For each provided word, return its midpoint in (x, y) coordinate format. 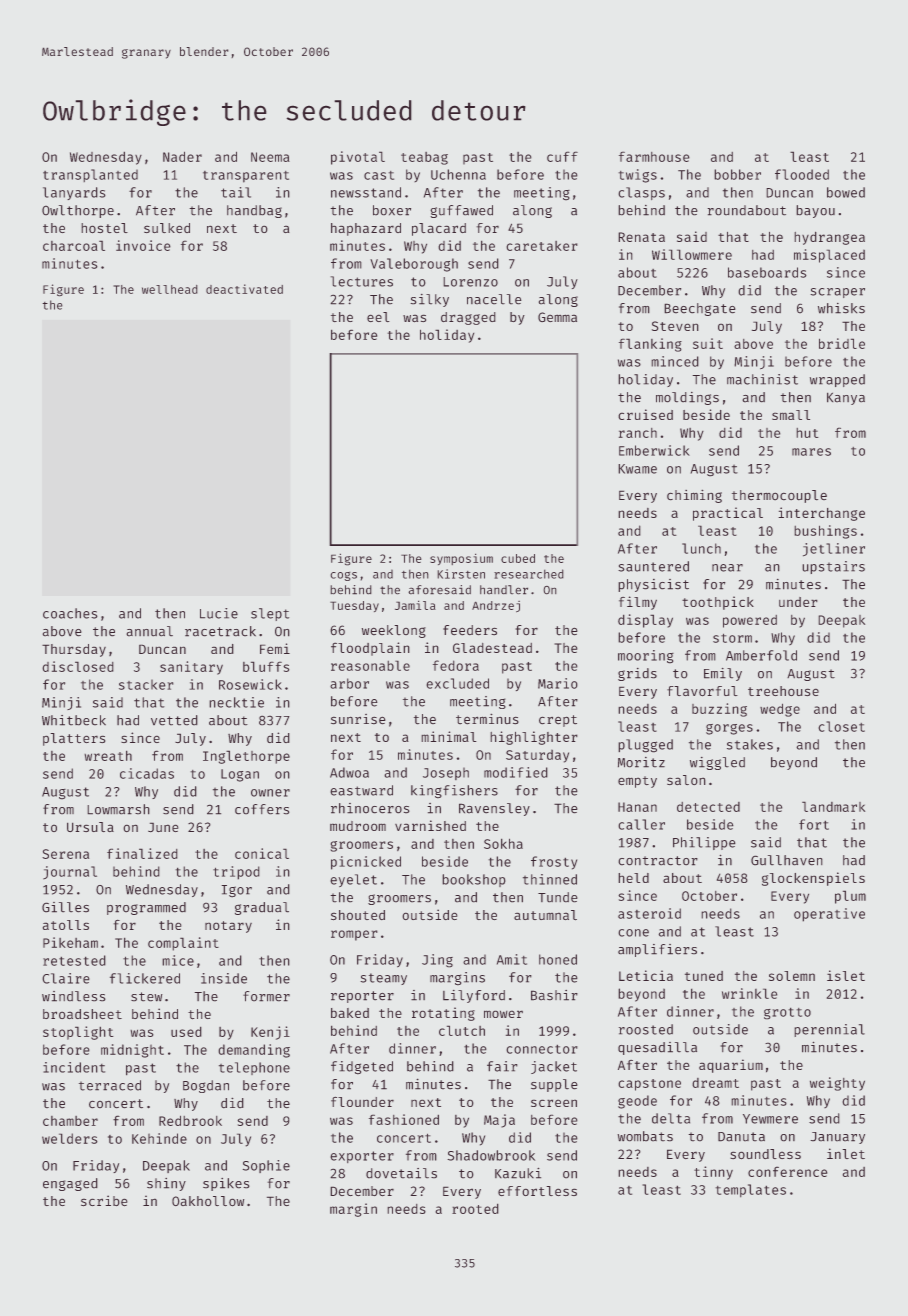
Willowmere (692, 254)
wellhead (170, 289)
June (163, 827)
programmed (146, 908)
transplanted (90, 175)
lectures (361, 281)
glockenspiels (813, 879)
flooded (802, 174)
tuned (704, 976)
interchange (821, 514)
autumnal (545, 915)
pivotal (358, 158)
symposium (461, 559)
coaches (70, 613)
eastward (361, 790)
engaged (70, 1184)
